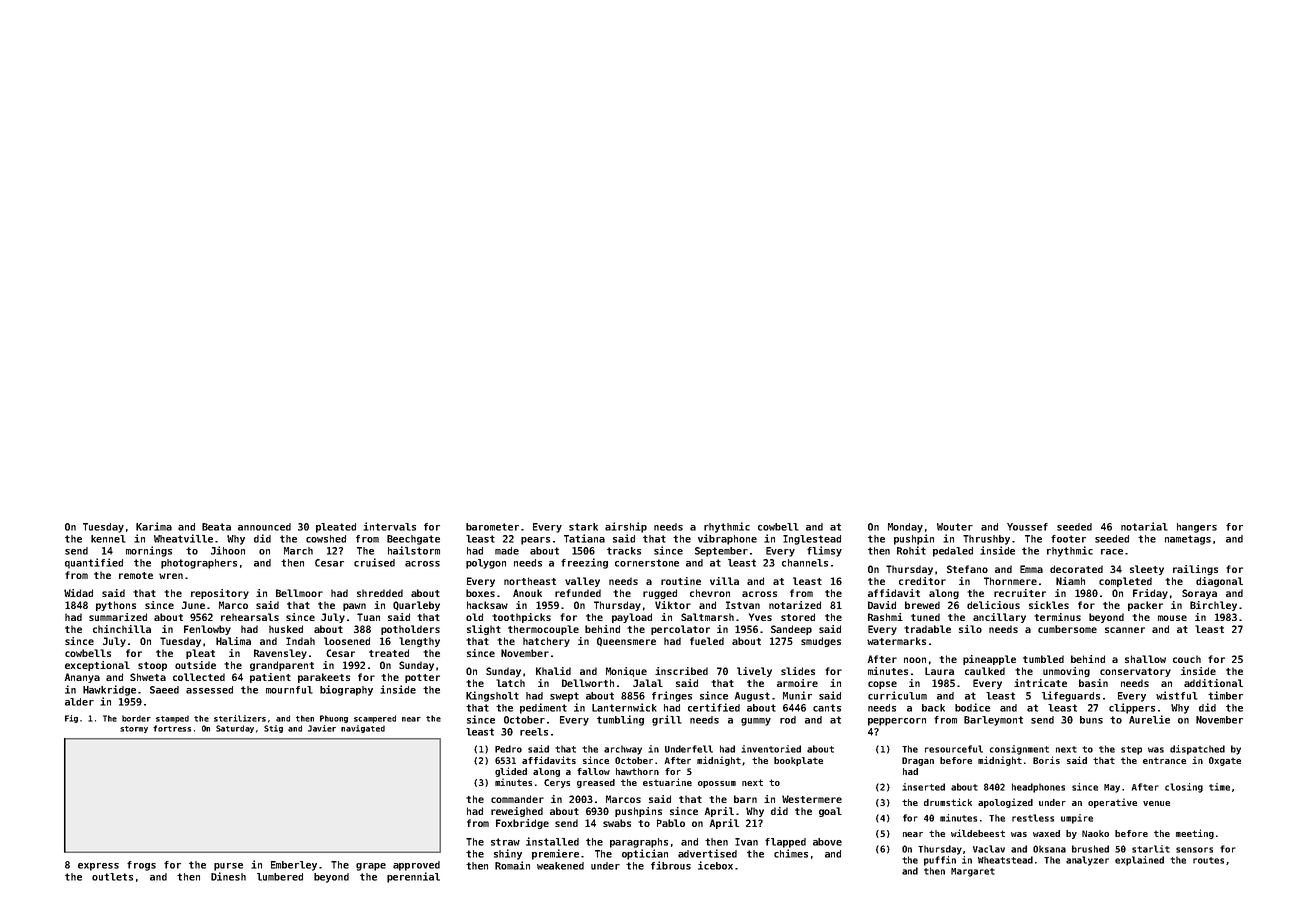 This page has width=1308, height=924. I want to click on bodice, so click(972, 707).
